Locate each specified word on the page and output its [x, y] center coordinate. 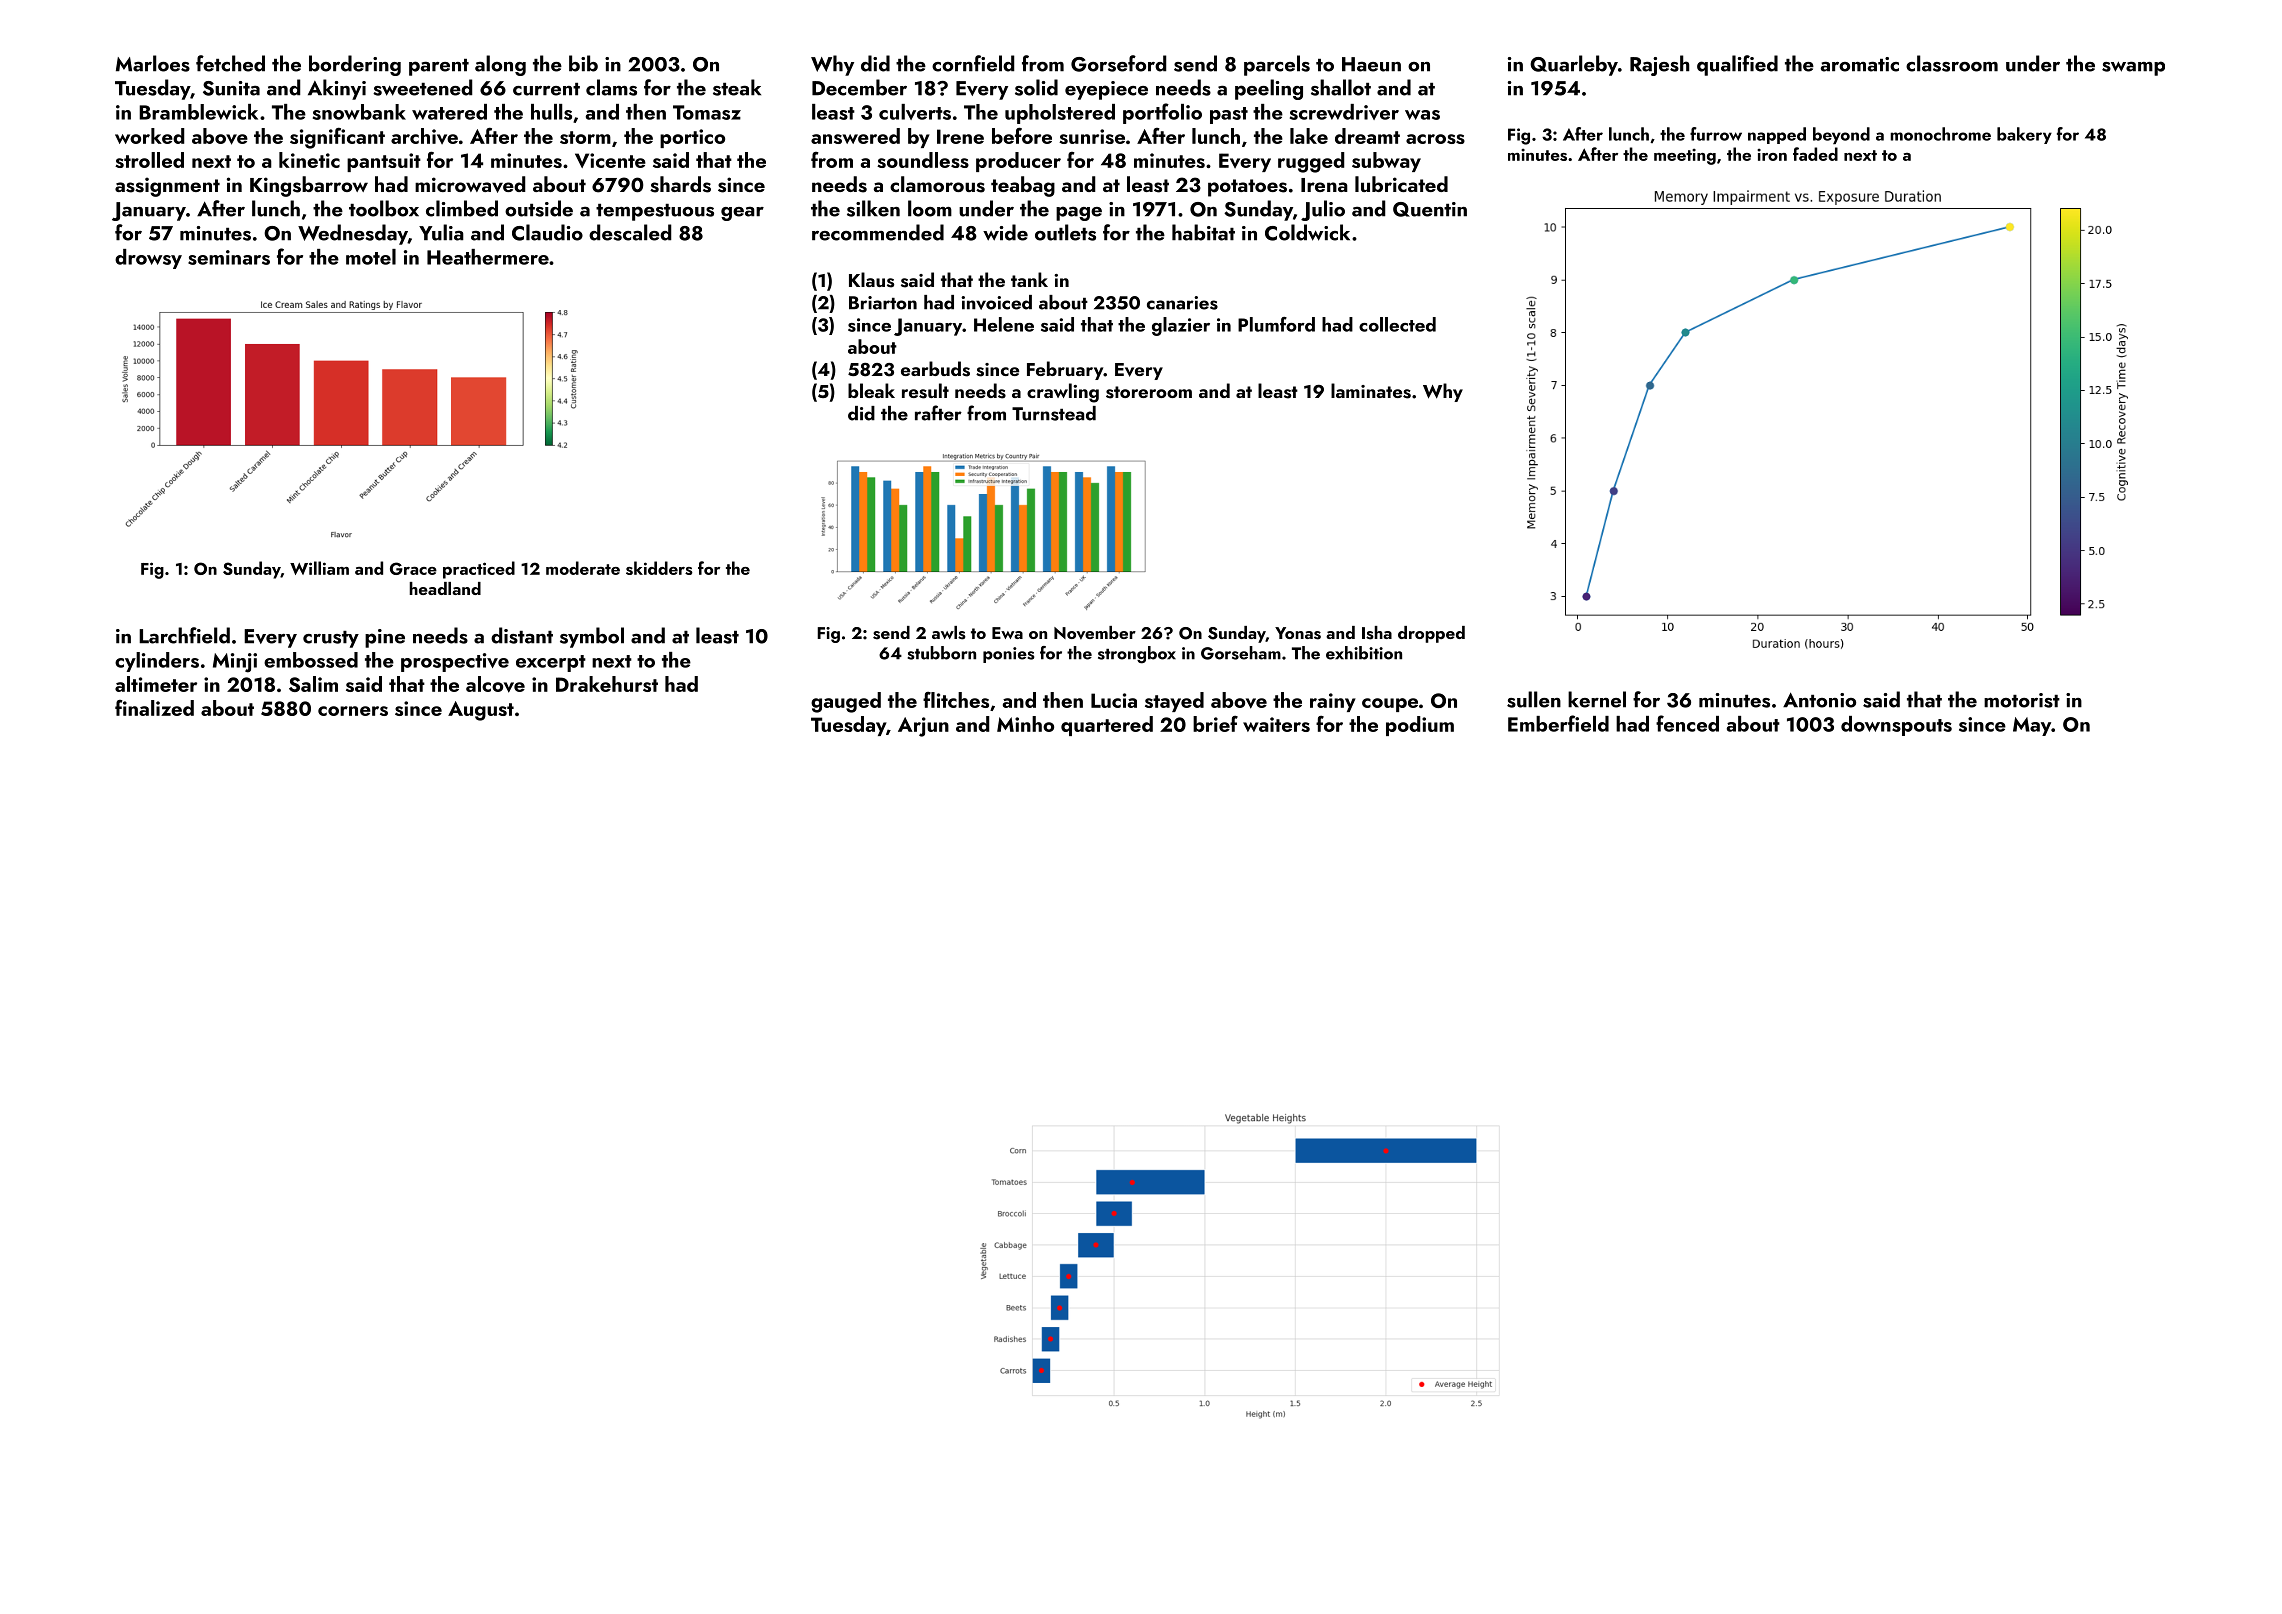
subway [1386, 162]
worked [150, 136]
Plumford [1276, 324]
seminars [229, 257]
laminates [1371, 391]
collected [1397, 324]
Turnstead [1054, 413]
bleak [871, 390]
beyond [1841, 135]
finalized [154, 708]
